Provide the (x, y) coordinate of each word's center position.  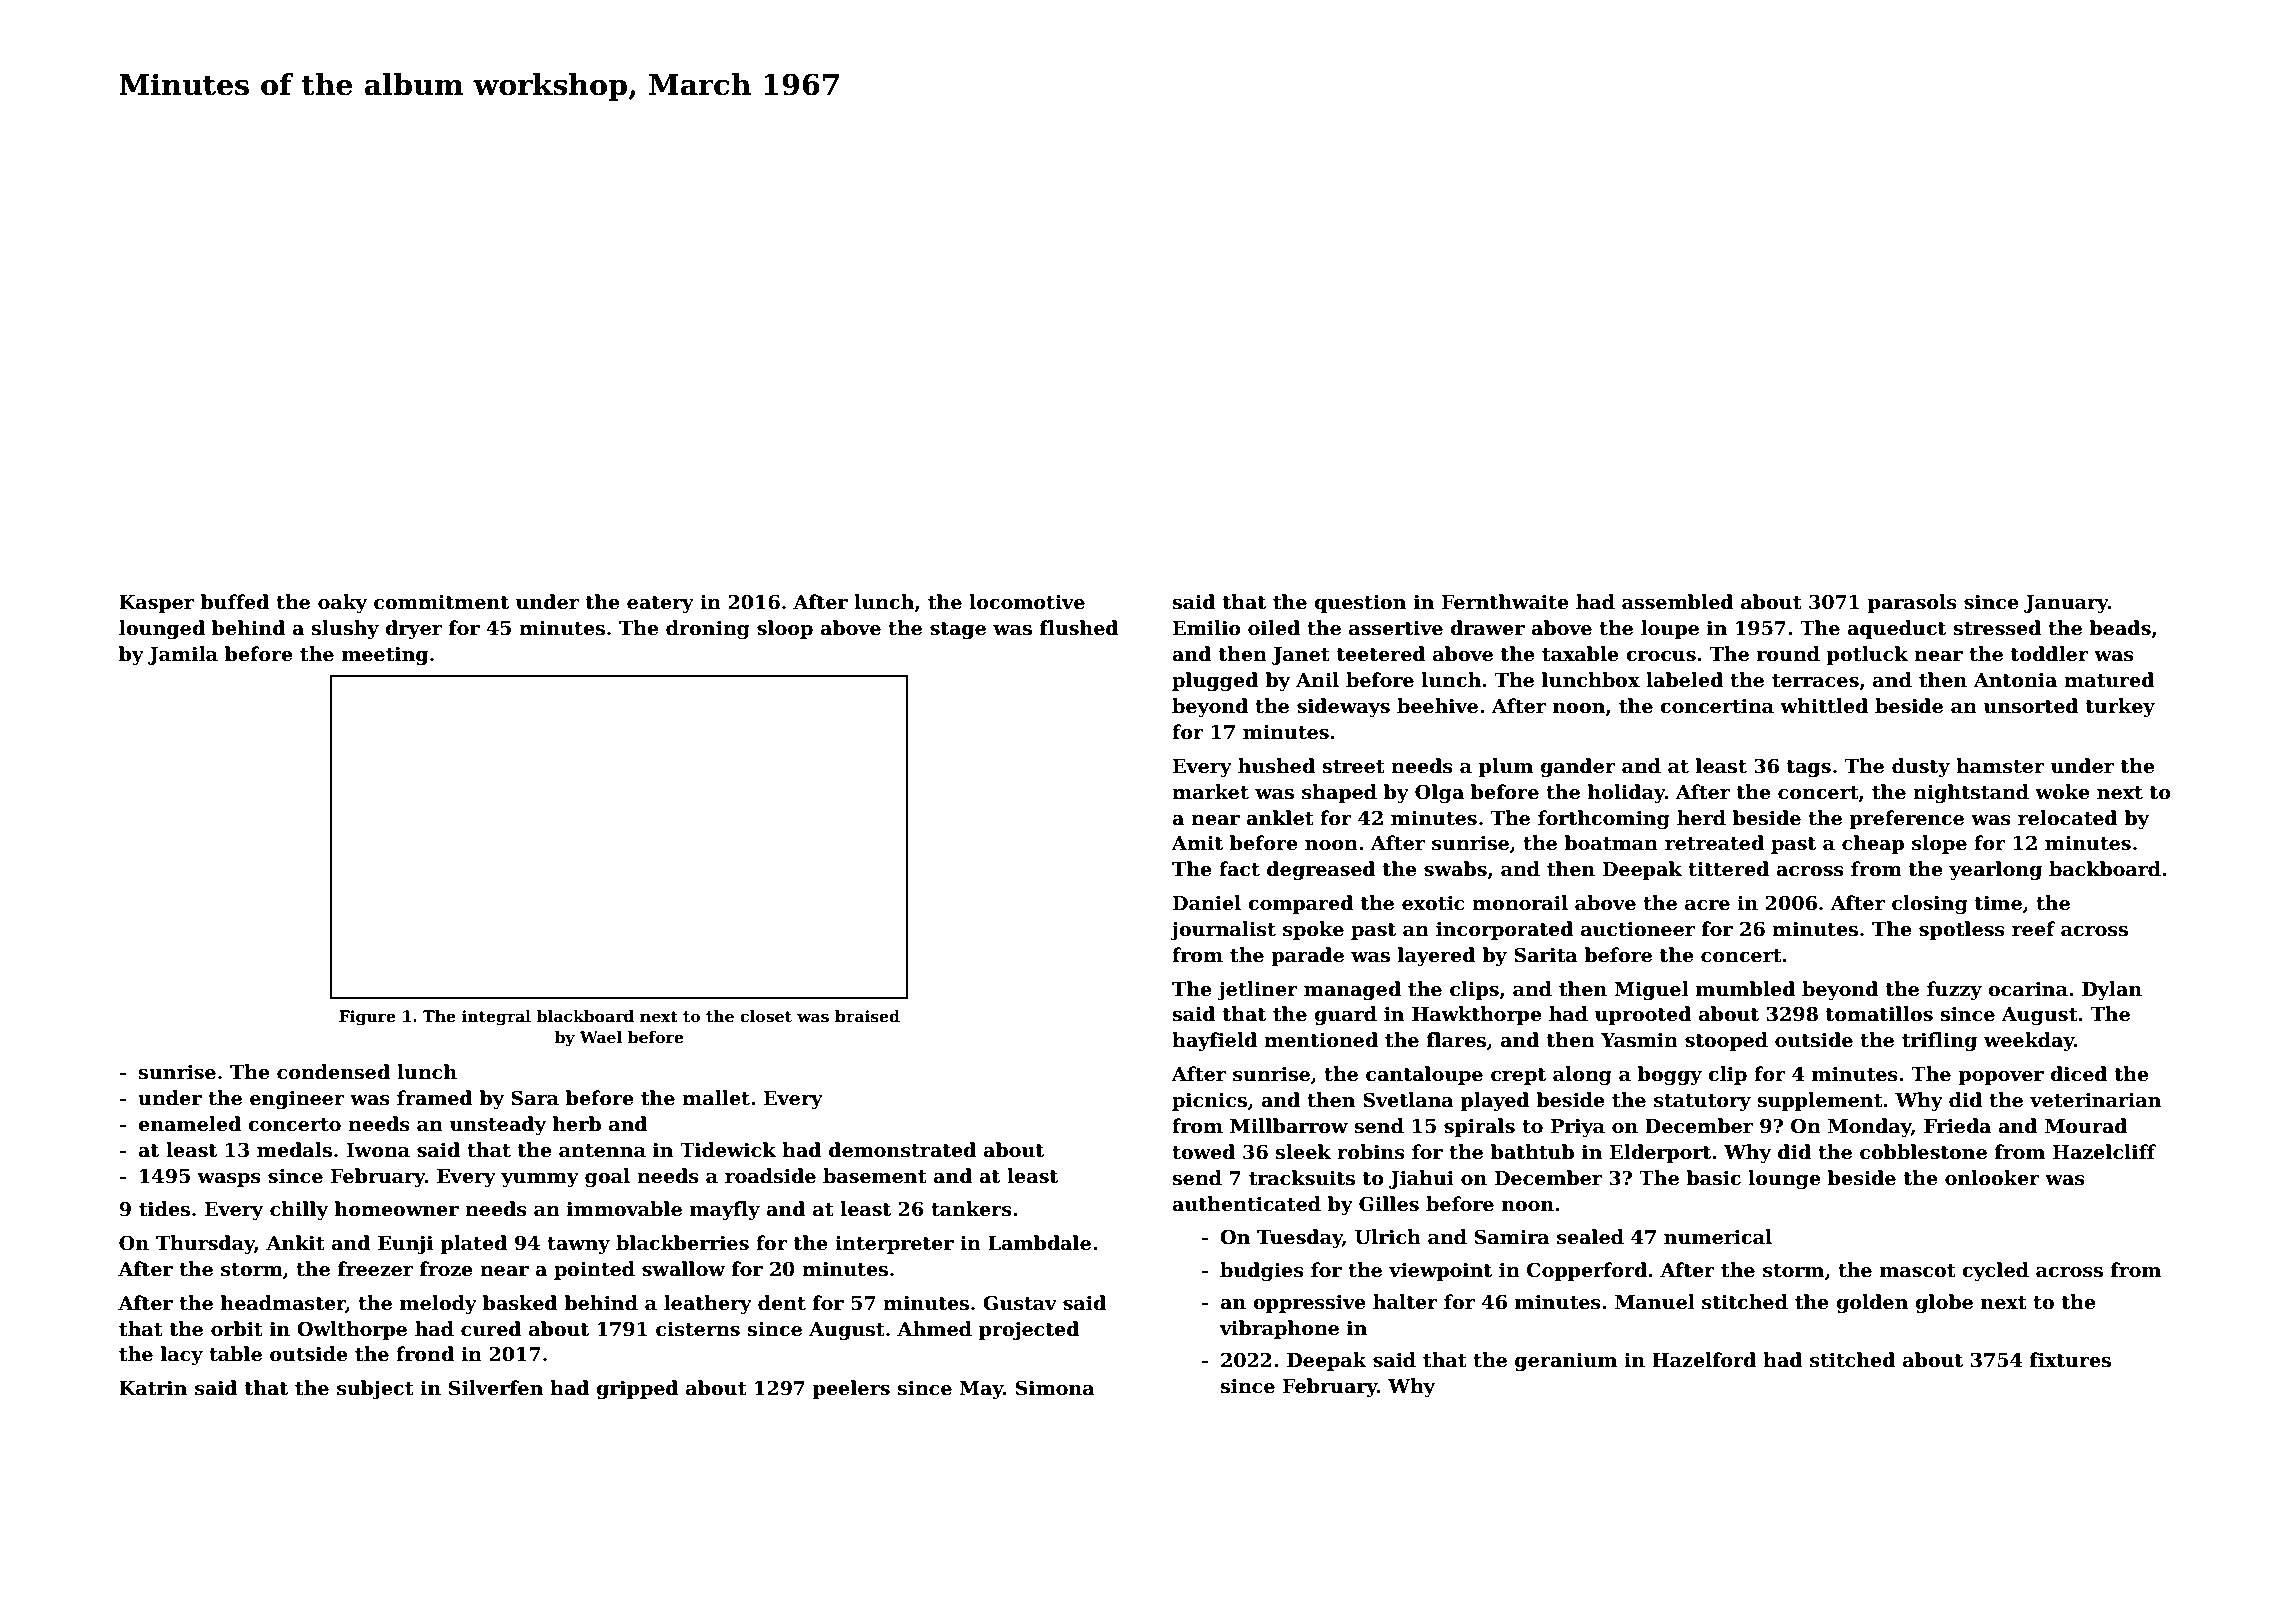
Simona (1055, 1388)
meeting (385, 656)
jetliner (1257, 990)
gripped (637, 1389)
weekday (2029, 1041)
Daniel (1207, 903)
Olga (1439, 793)
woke (2062, 792)
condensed (333, 1072)
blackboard (585, 1016)
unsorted (2031, 706)
